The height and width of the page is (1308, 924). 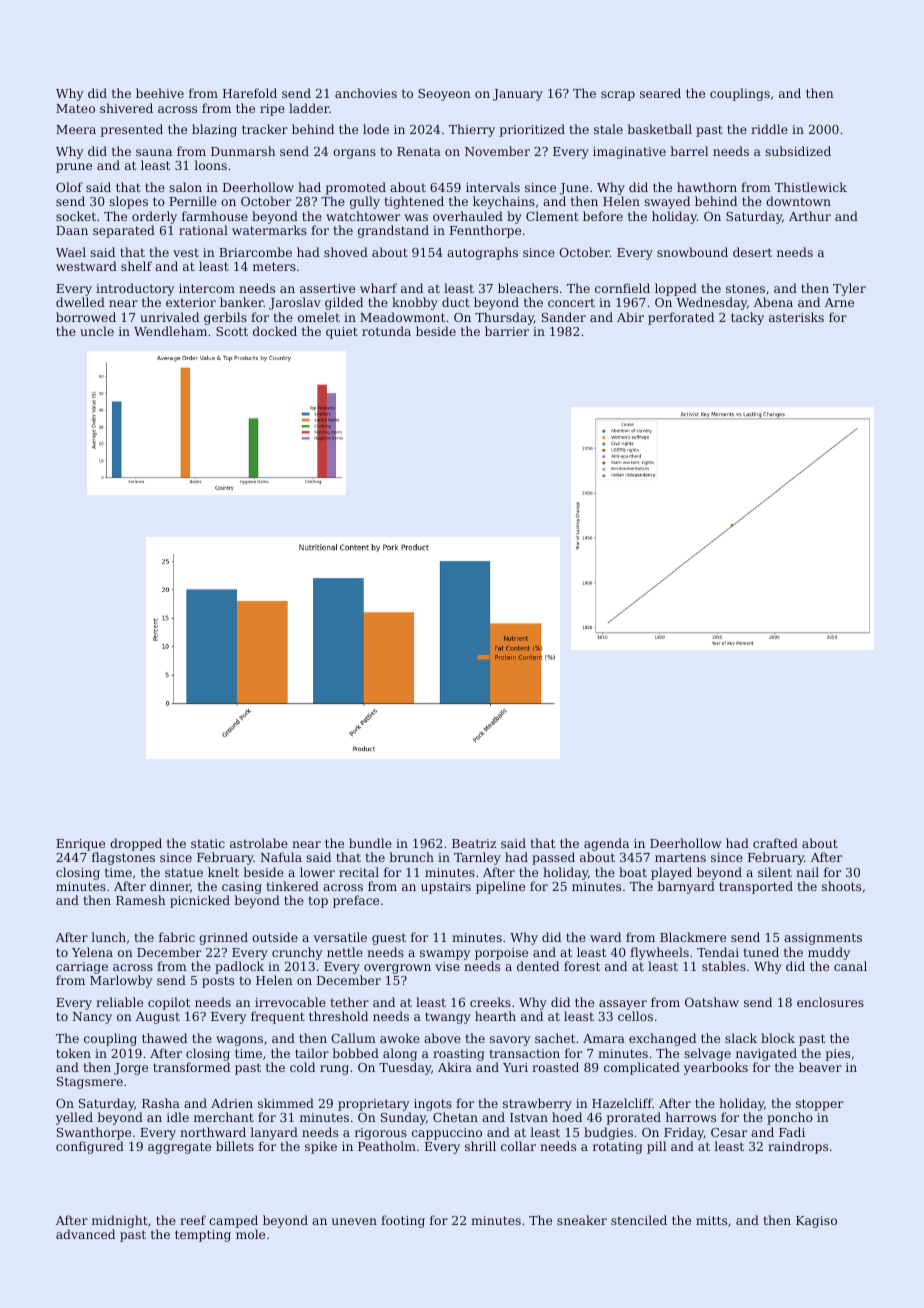 What do you see at coordinates (203, 1236) in the page?
I see `tempting` at bounding box center [203, 1236].
